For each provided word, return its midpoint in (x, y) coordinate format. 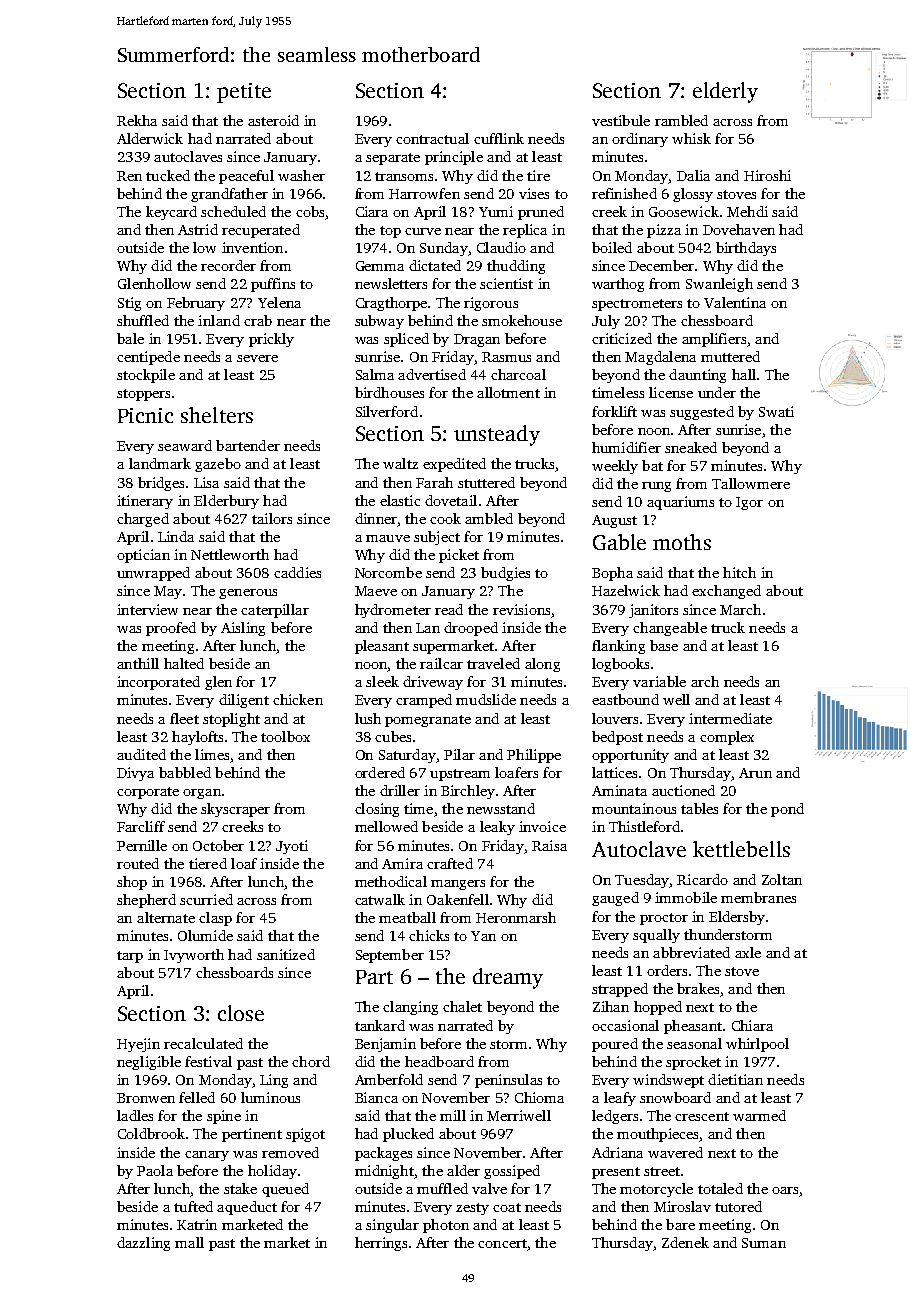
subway (379, 322)
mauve (388, 538)
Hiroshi (767, 175)
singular (392, 1226)
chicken (298, 699)
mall (189, 1242)
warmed (759, 1115)
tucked (168, 175)
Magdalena (660, 358)
